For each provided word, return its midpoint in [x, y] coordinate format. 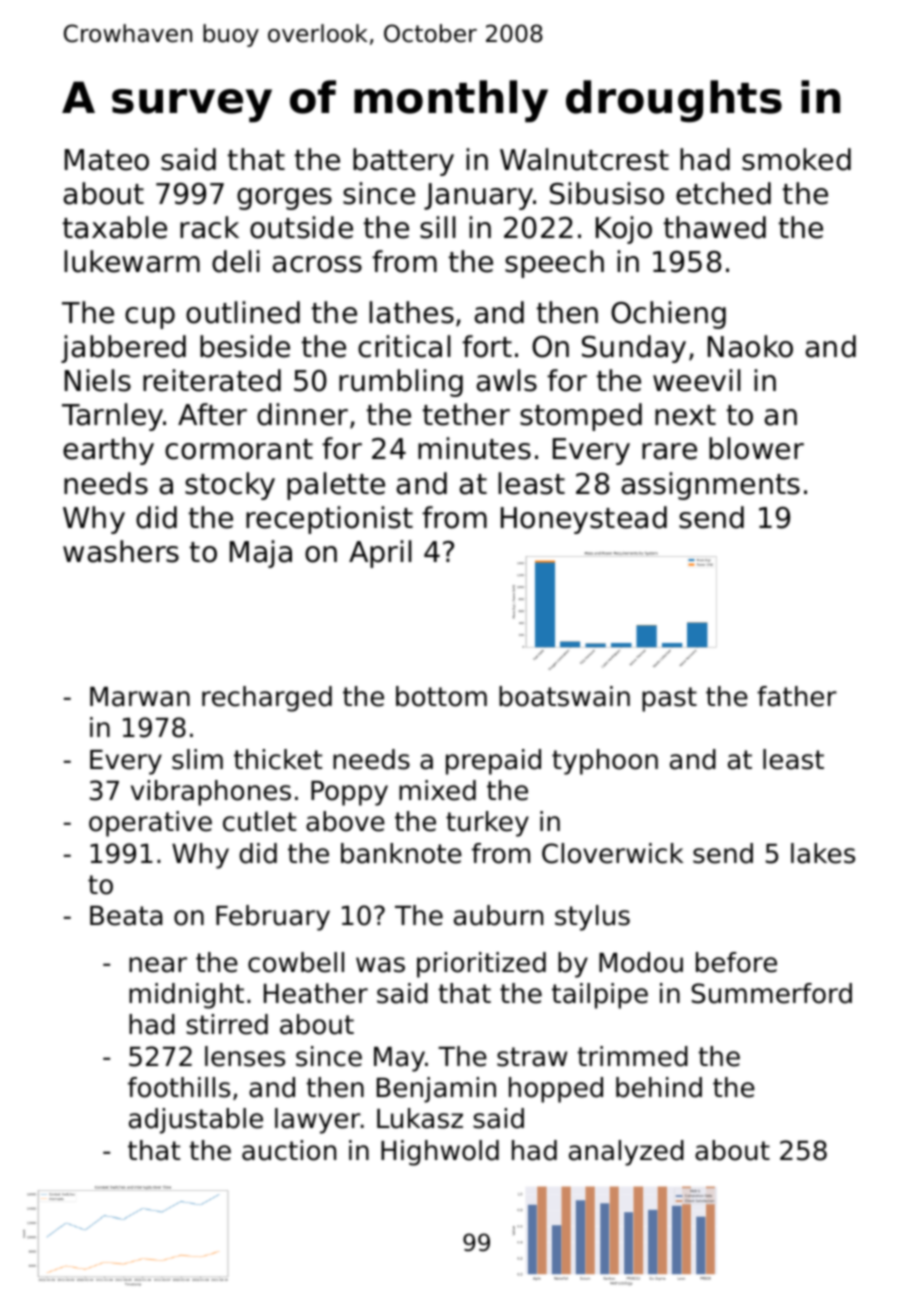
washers [121, 551]
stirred [227, 1024]
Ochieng [668, 315]
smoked [796, 159]
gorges [284, 199]
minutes [474, 448]
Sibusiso [607, 193]
